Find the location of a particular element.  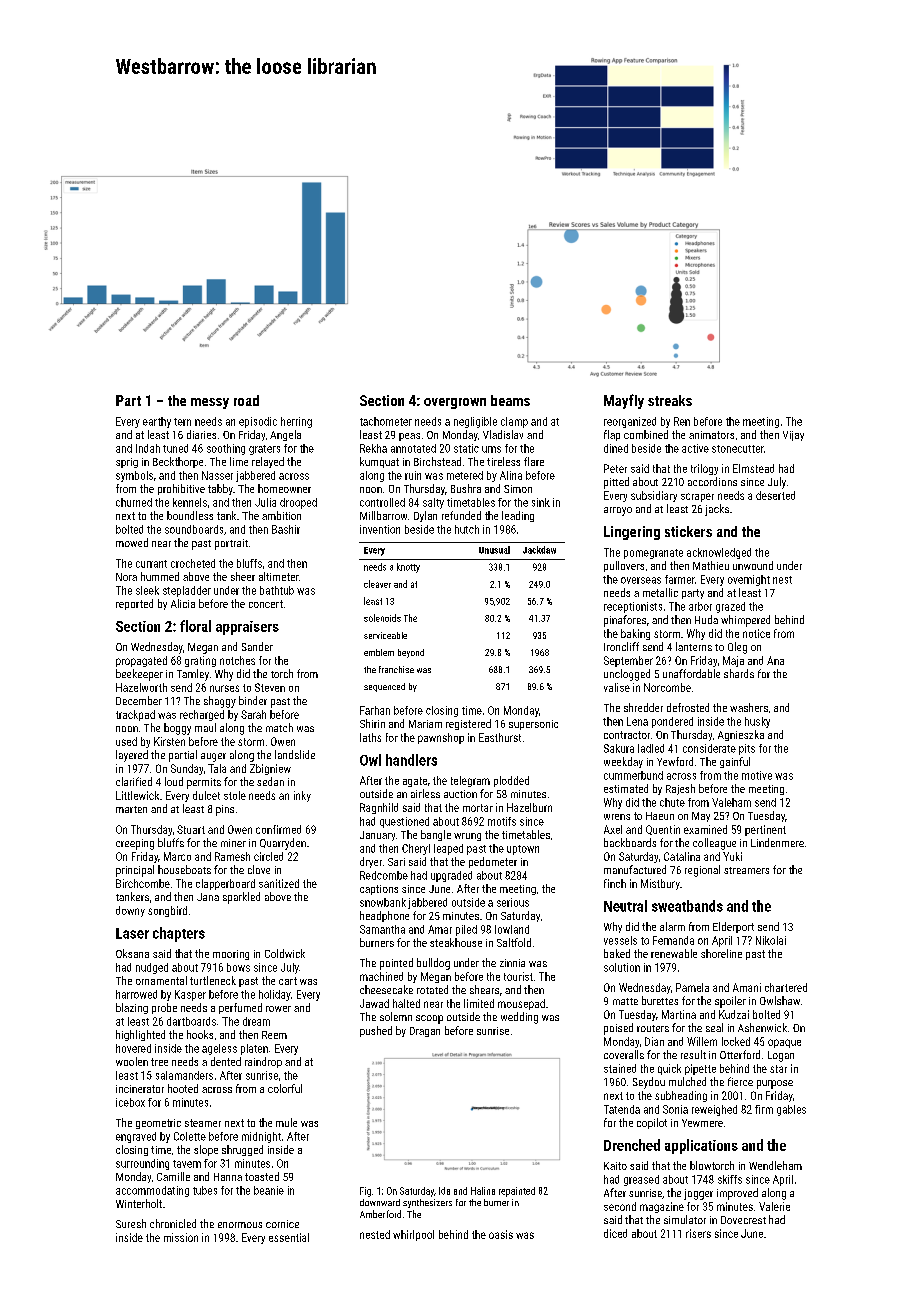

snowbank is located at coordinates (383, 902).
